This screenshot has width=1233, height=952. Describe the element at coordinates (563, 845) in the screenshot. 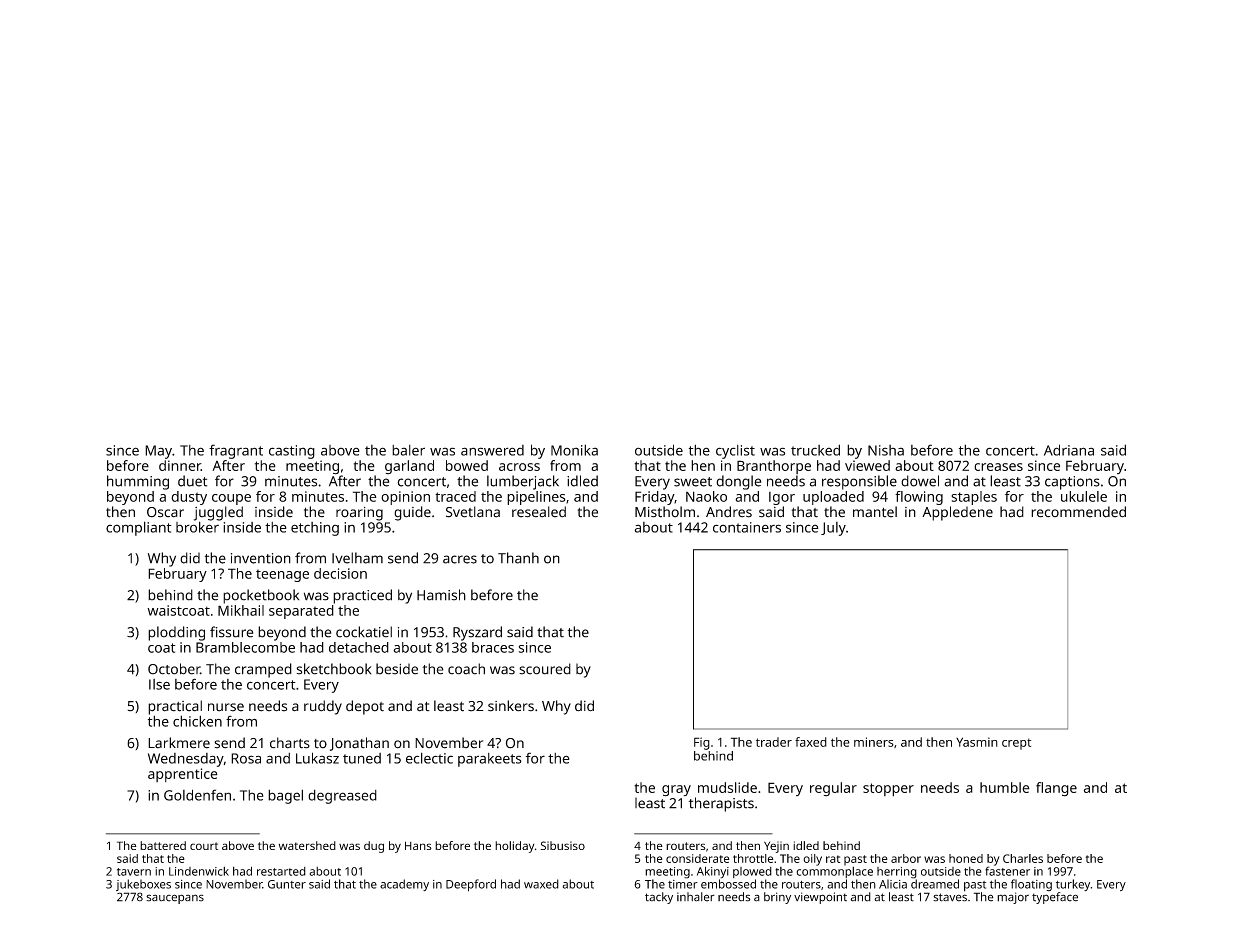

I see `Sibusiso` at that location.
